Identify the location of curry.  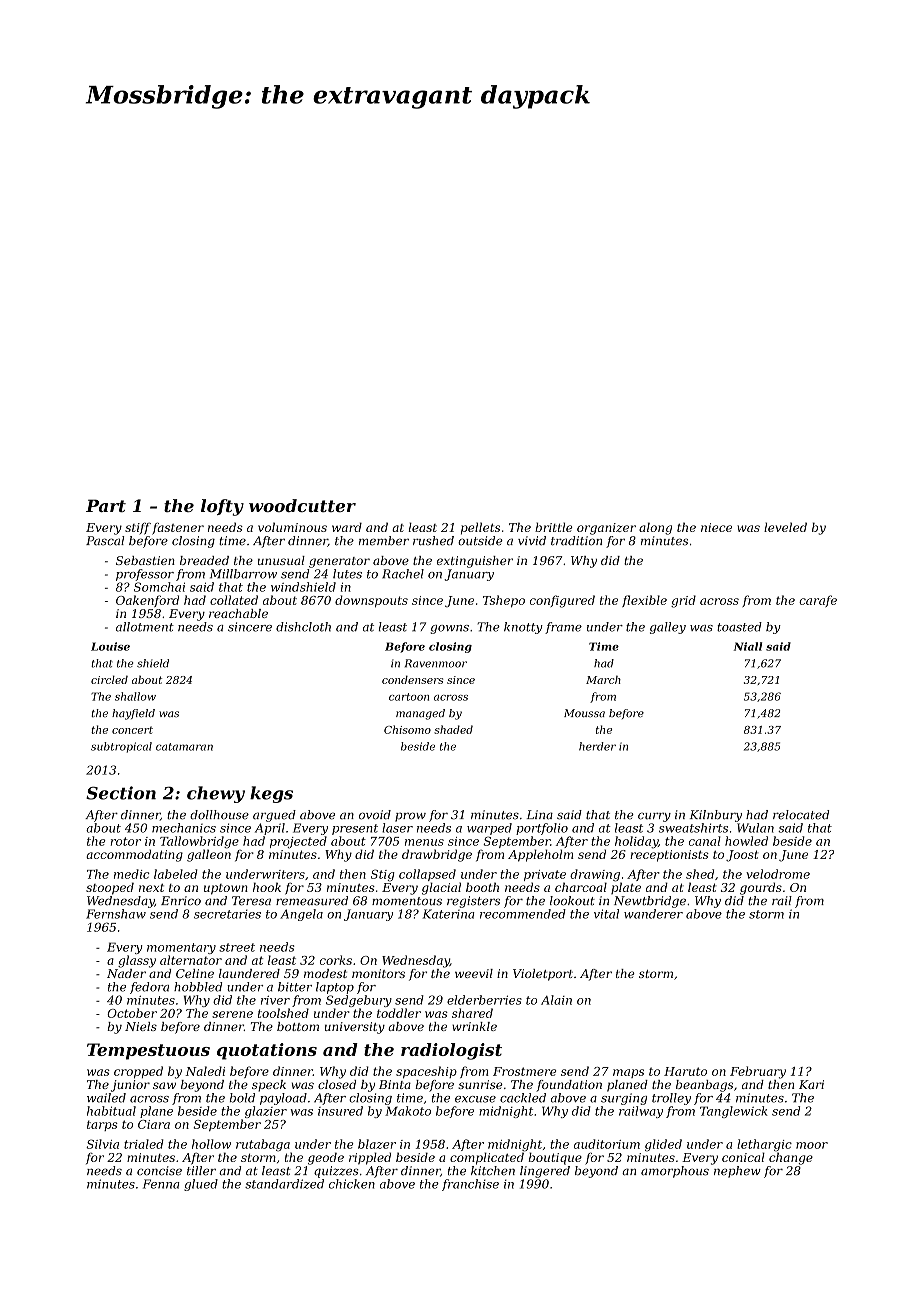
(654, 817).
